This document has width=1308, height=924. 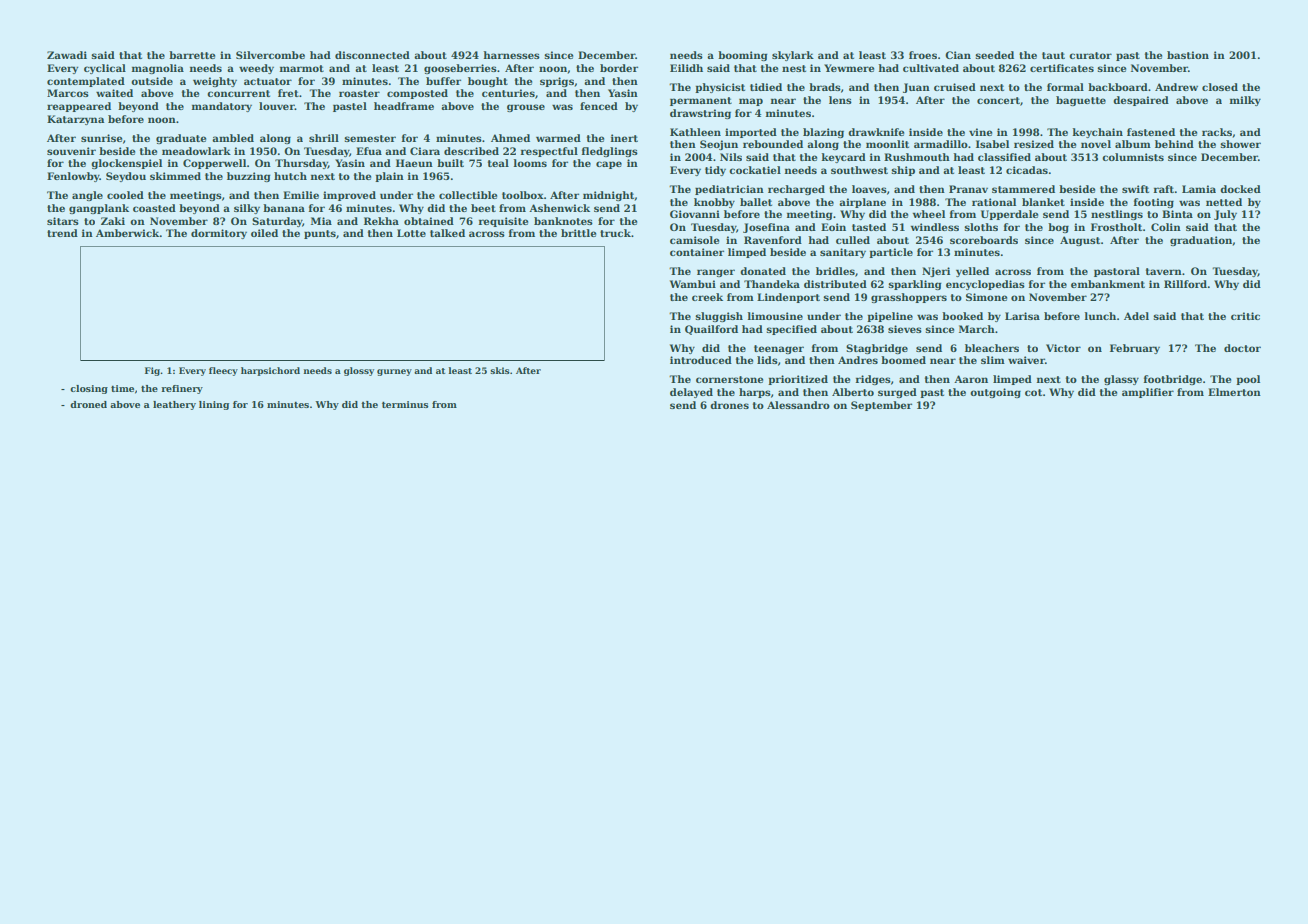 I want to click on Fig, so click(x=153, y=371).
